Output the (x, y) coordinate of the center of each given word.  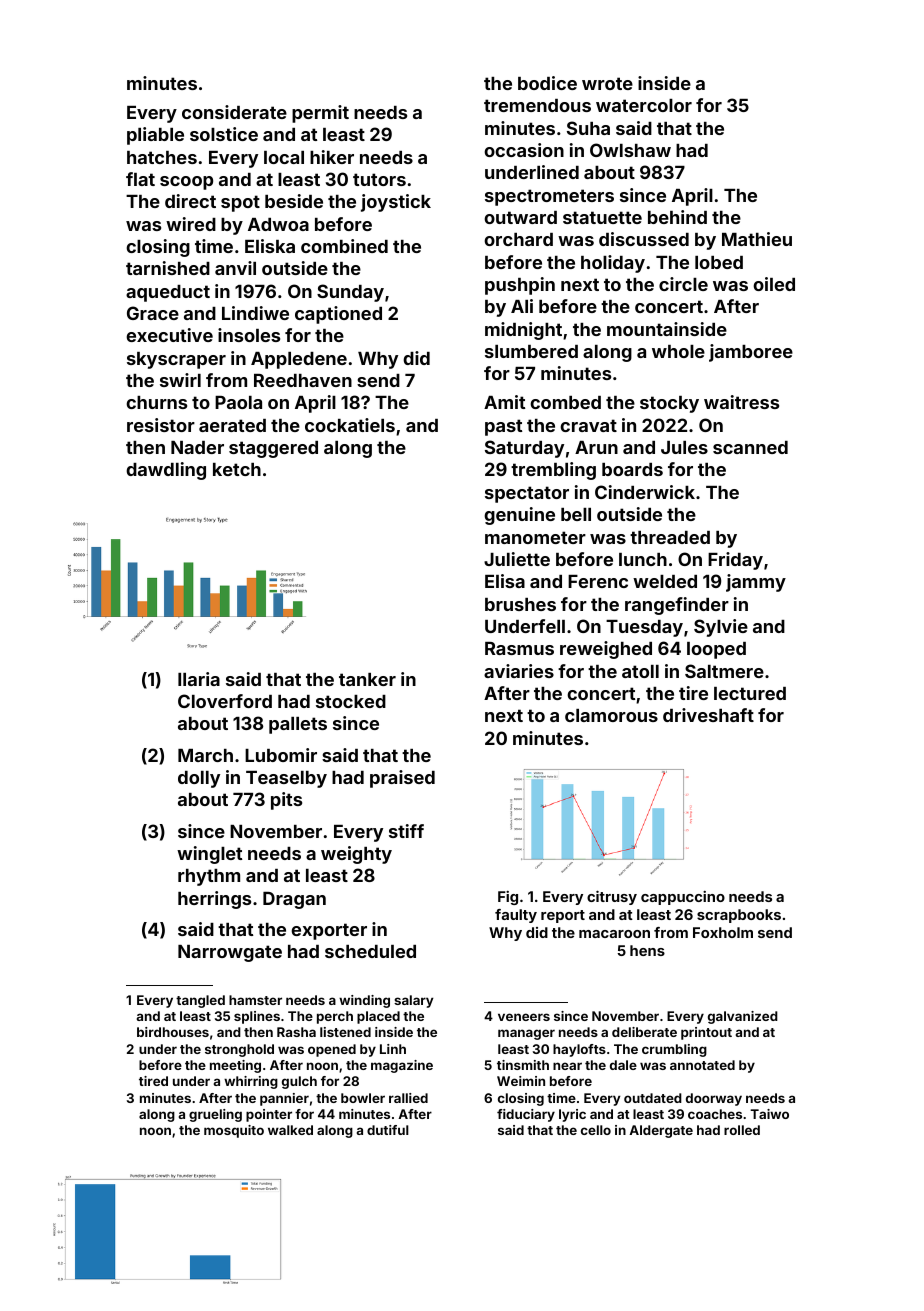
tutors (379, 179)
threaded (670, 537)
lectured (750, 693)
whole (678, 351)
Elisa (505, 581)
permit (320, 114)
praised (402, 779)
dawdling (166, 471)
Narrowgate (230, 953)
